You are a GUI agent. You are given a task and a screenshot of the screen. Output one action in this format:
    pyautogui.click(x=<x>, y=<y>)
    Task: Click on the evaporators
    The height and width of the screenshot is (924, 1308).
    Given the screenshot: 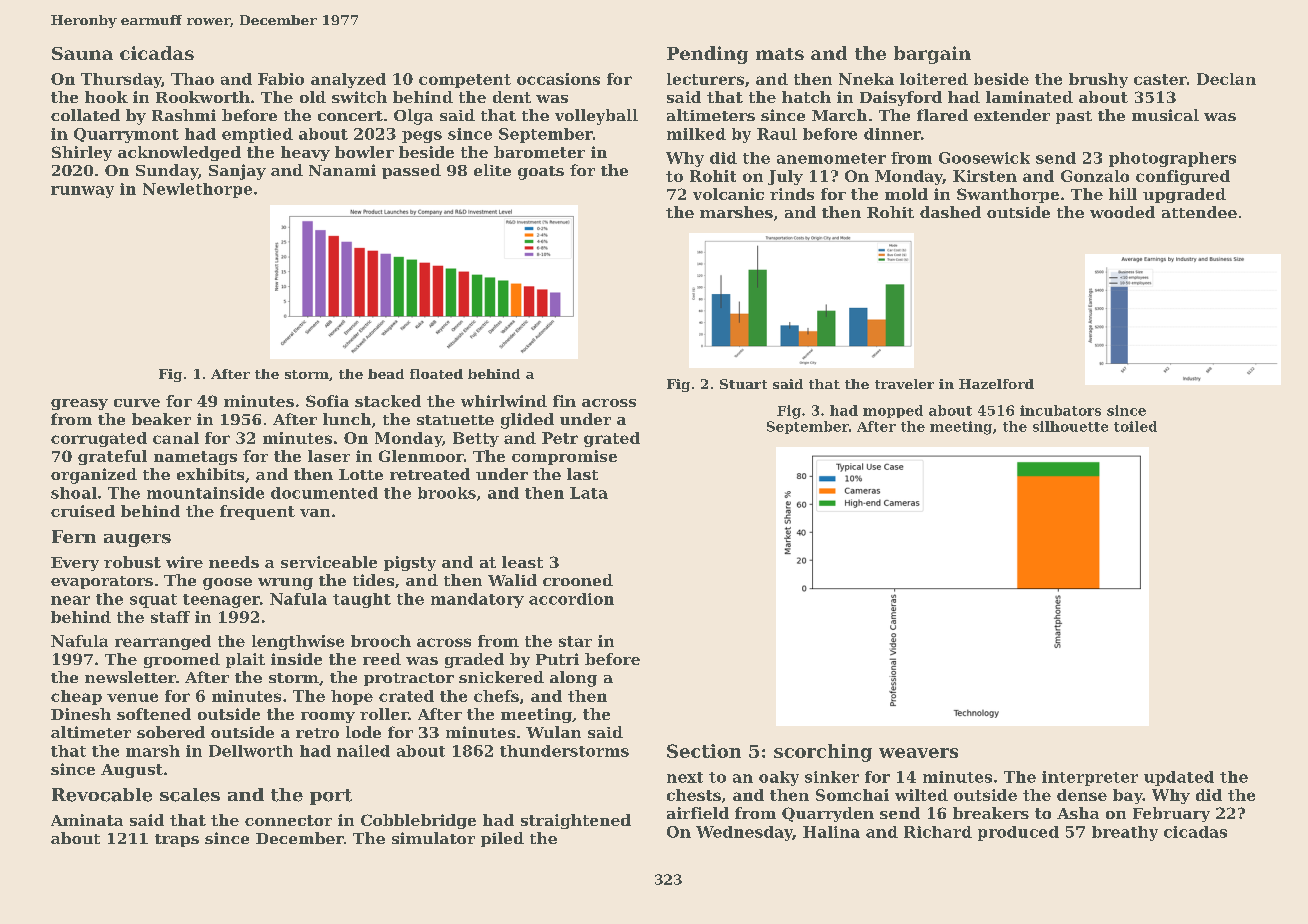 What is the action you would take?
    pyautogui.click(x=102, y=582)
